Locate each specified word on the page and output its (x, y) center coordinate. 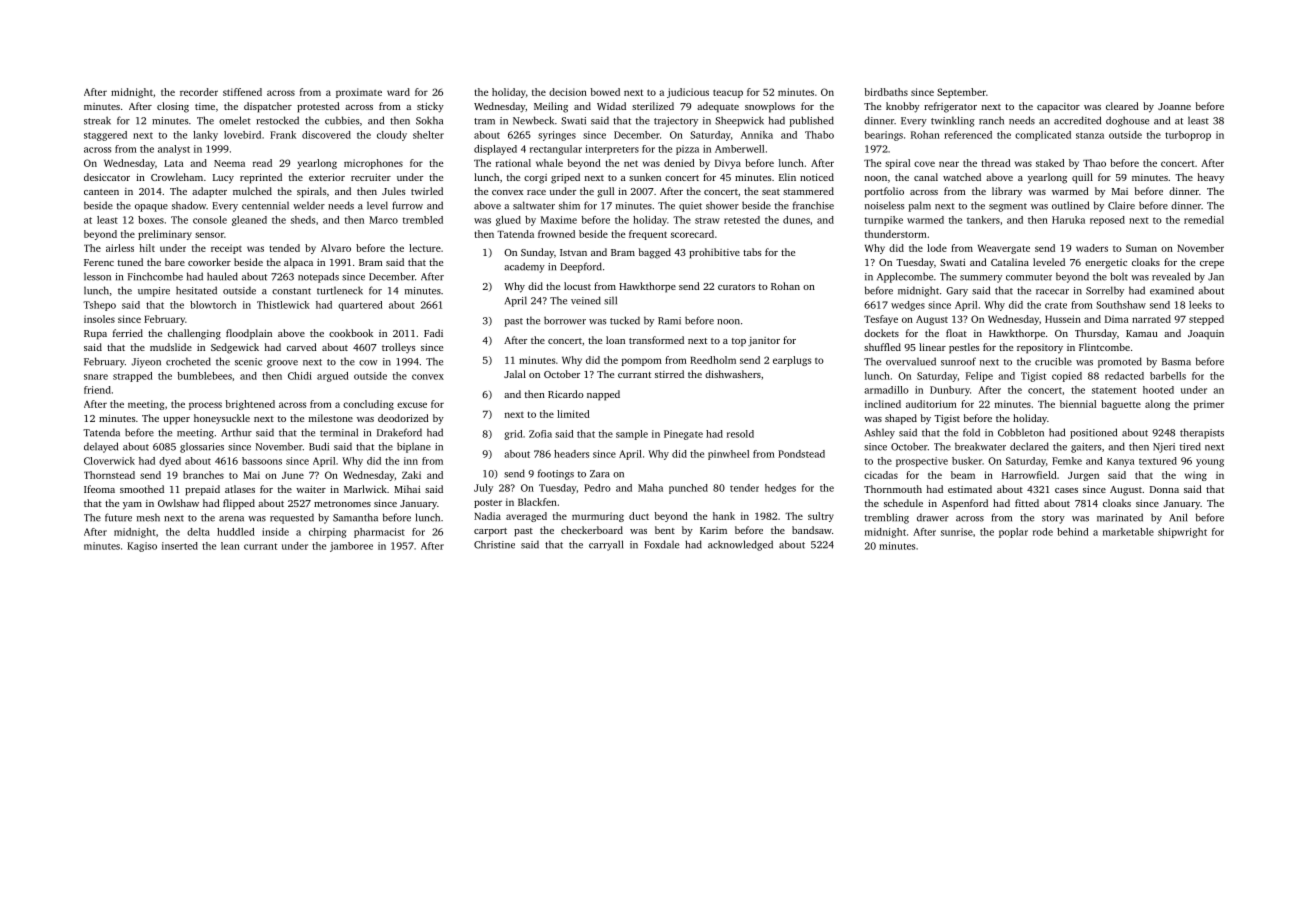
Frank (283, 135)
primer (1209, 405)
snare (96, 377)
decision (568, 92)
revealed (1171, 276)
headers (571, 454)
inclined (883, 404)
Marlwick (365, 489)
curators (736, 287)
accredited (1077, 120)
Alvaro (336, 248)
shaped (901, 419)
